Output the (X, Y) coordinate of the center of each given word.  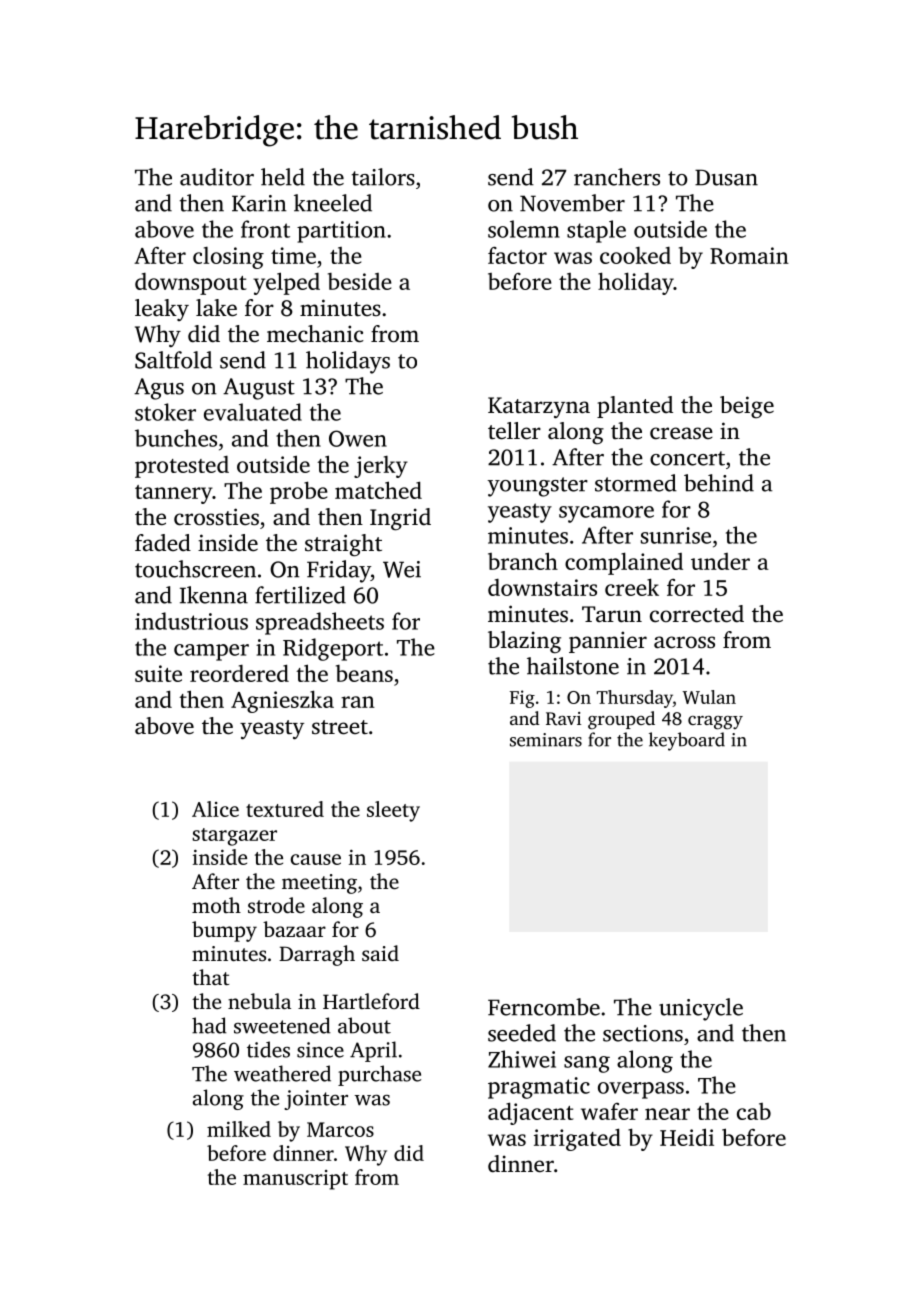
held (283, 177)
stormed (636, 483)
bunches (176, 438)
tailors (383, 177)
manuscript (295, 1180)
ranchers (617, 177)
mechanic (315, 334)
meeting (319, 884)
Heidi (687, 1137)
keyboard (687, 741)
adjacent (531, 1113)
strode (276, 905)
